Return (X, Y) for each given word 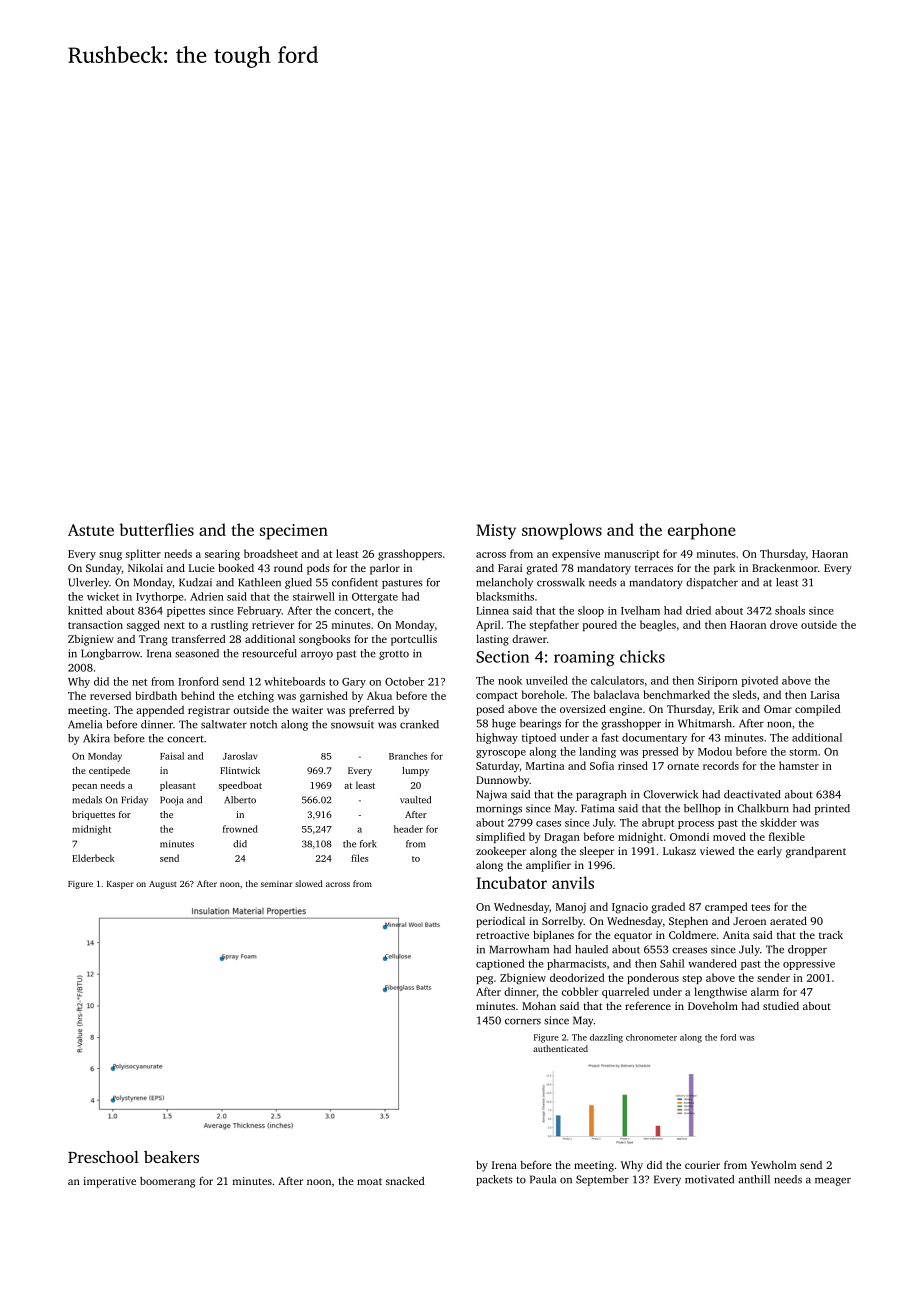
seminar (276, 884)
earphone (702, 531)
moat (369, 1181)
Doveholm (713, 1006)
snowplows (562, 531)
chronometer (651, 1037)
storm (803, 752)
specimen (294, 532)
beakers (171, 1157)
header (408, 829)
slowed (309, 883)
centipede (109, 771)
